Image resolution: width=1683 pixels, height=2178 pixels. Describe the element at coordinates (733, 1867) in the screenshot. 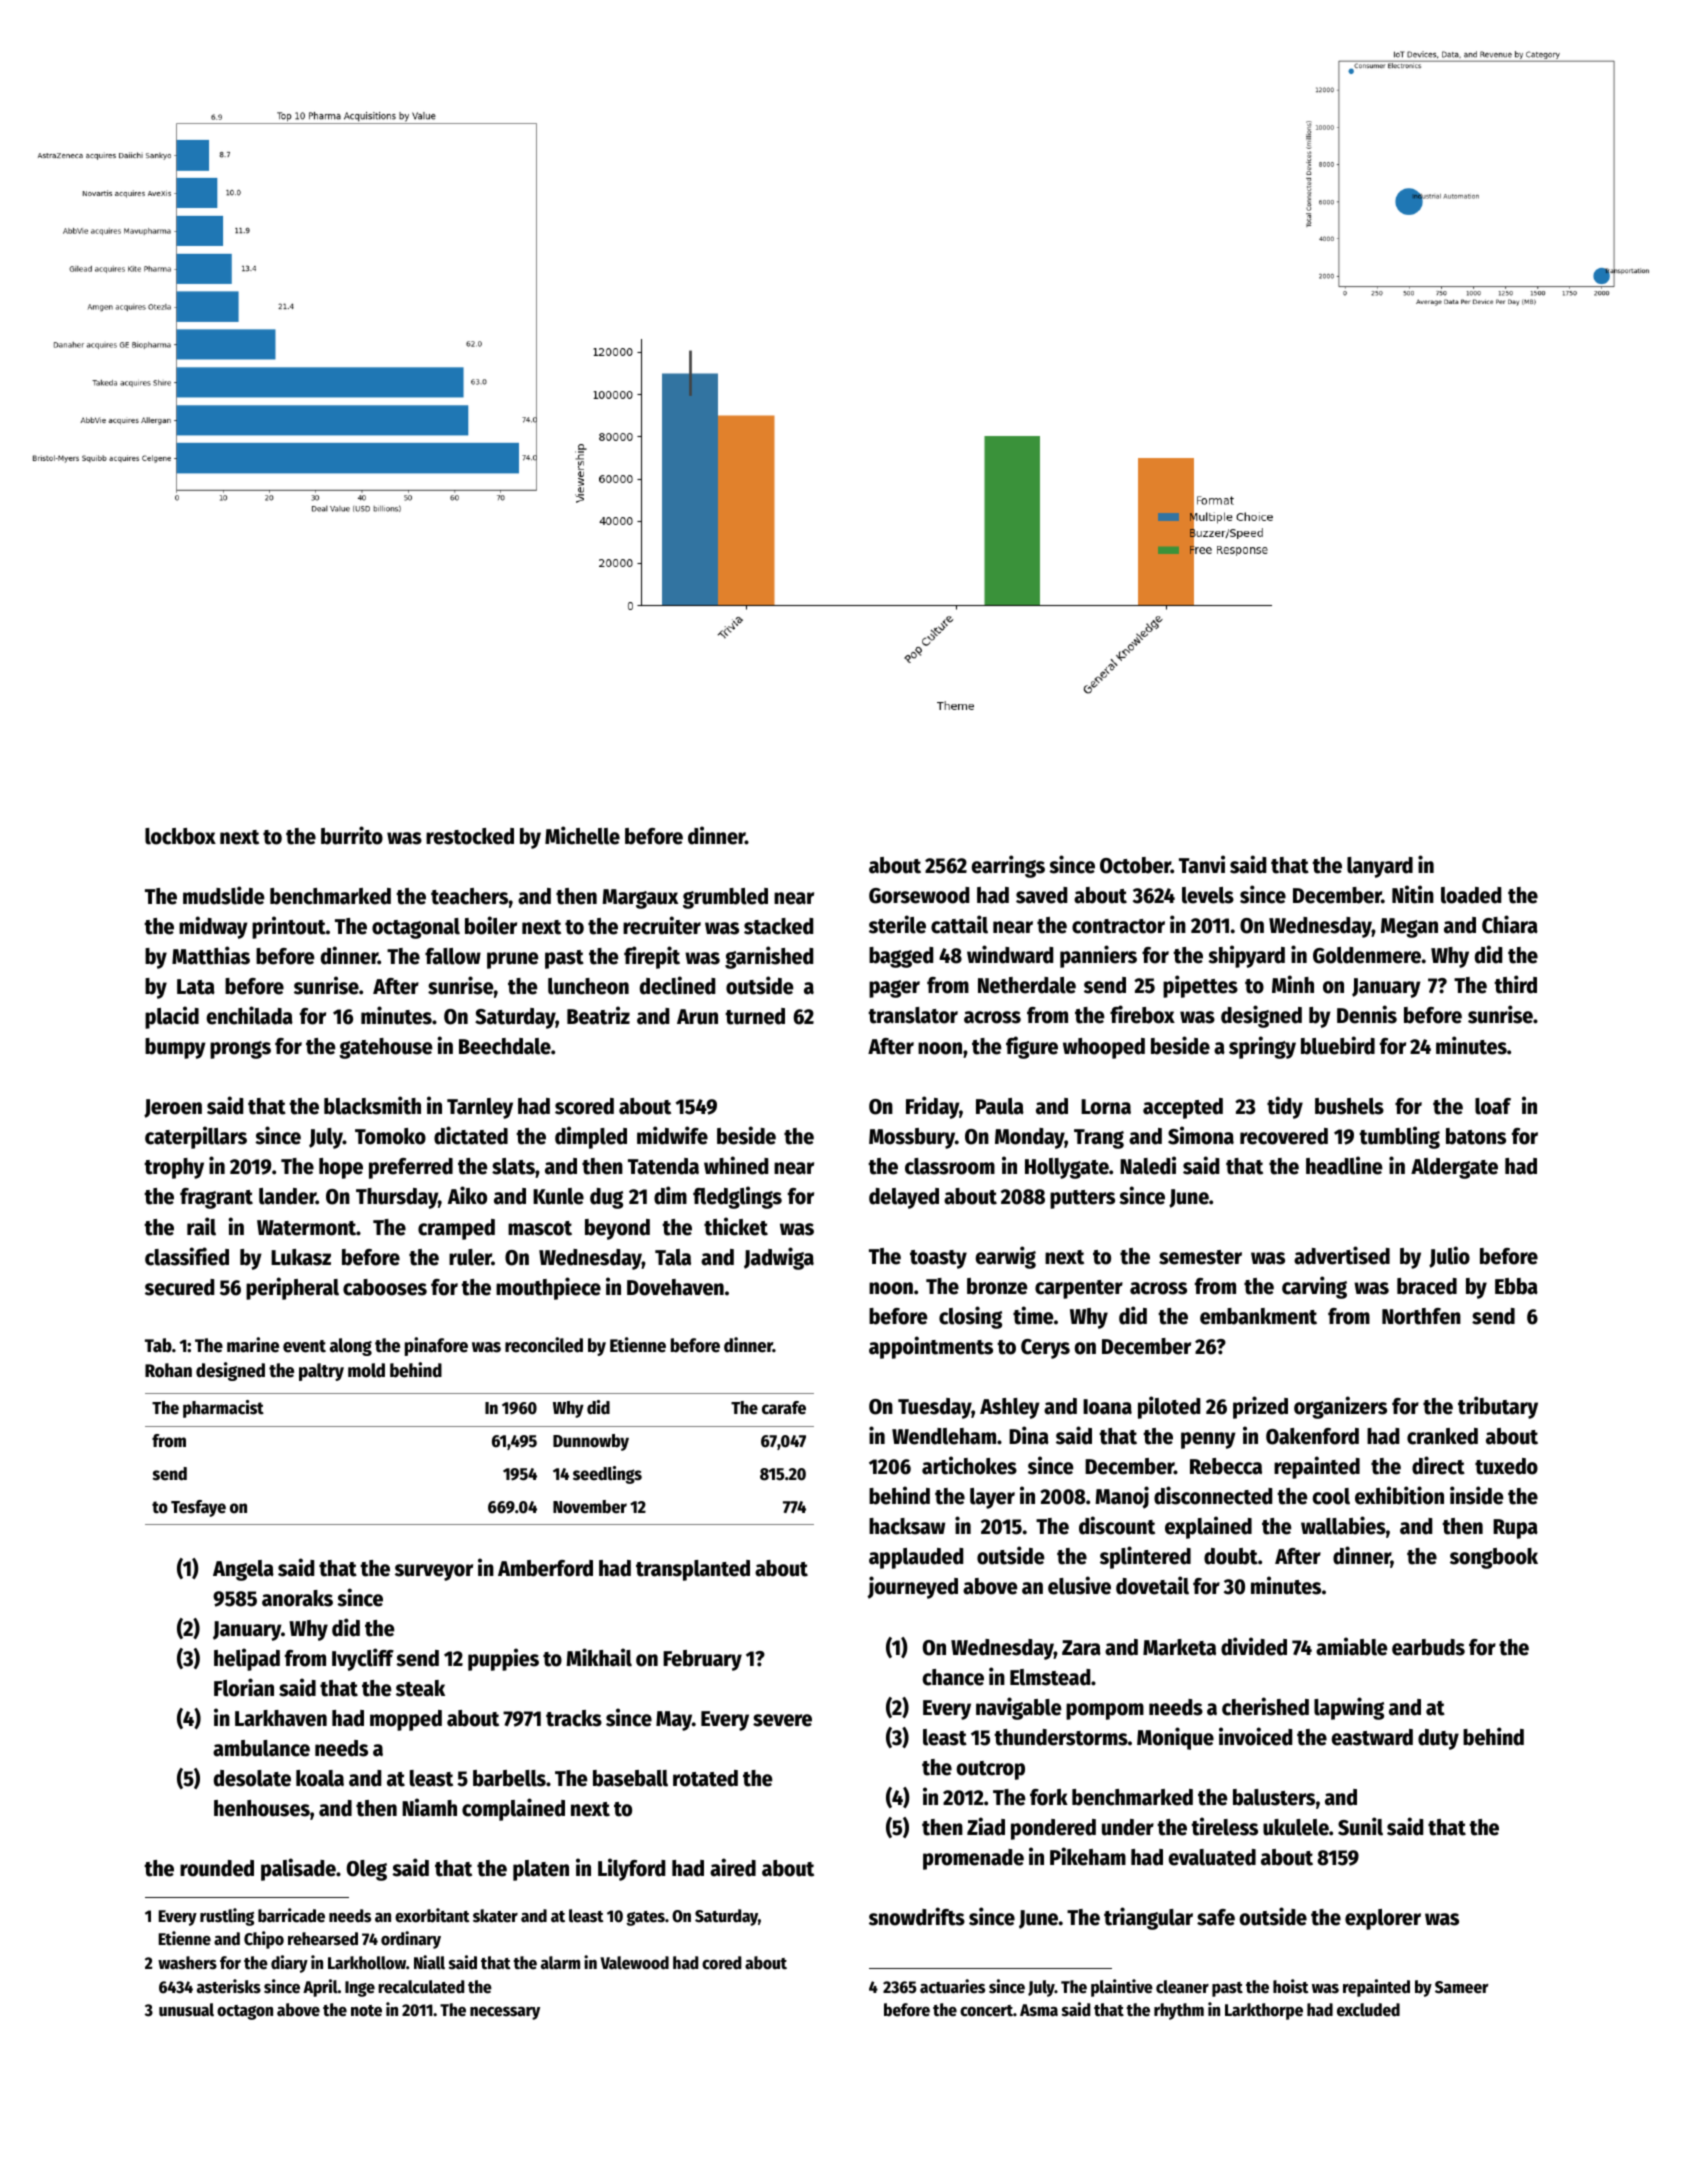

I see `aired` at that location.
